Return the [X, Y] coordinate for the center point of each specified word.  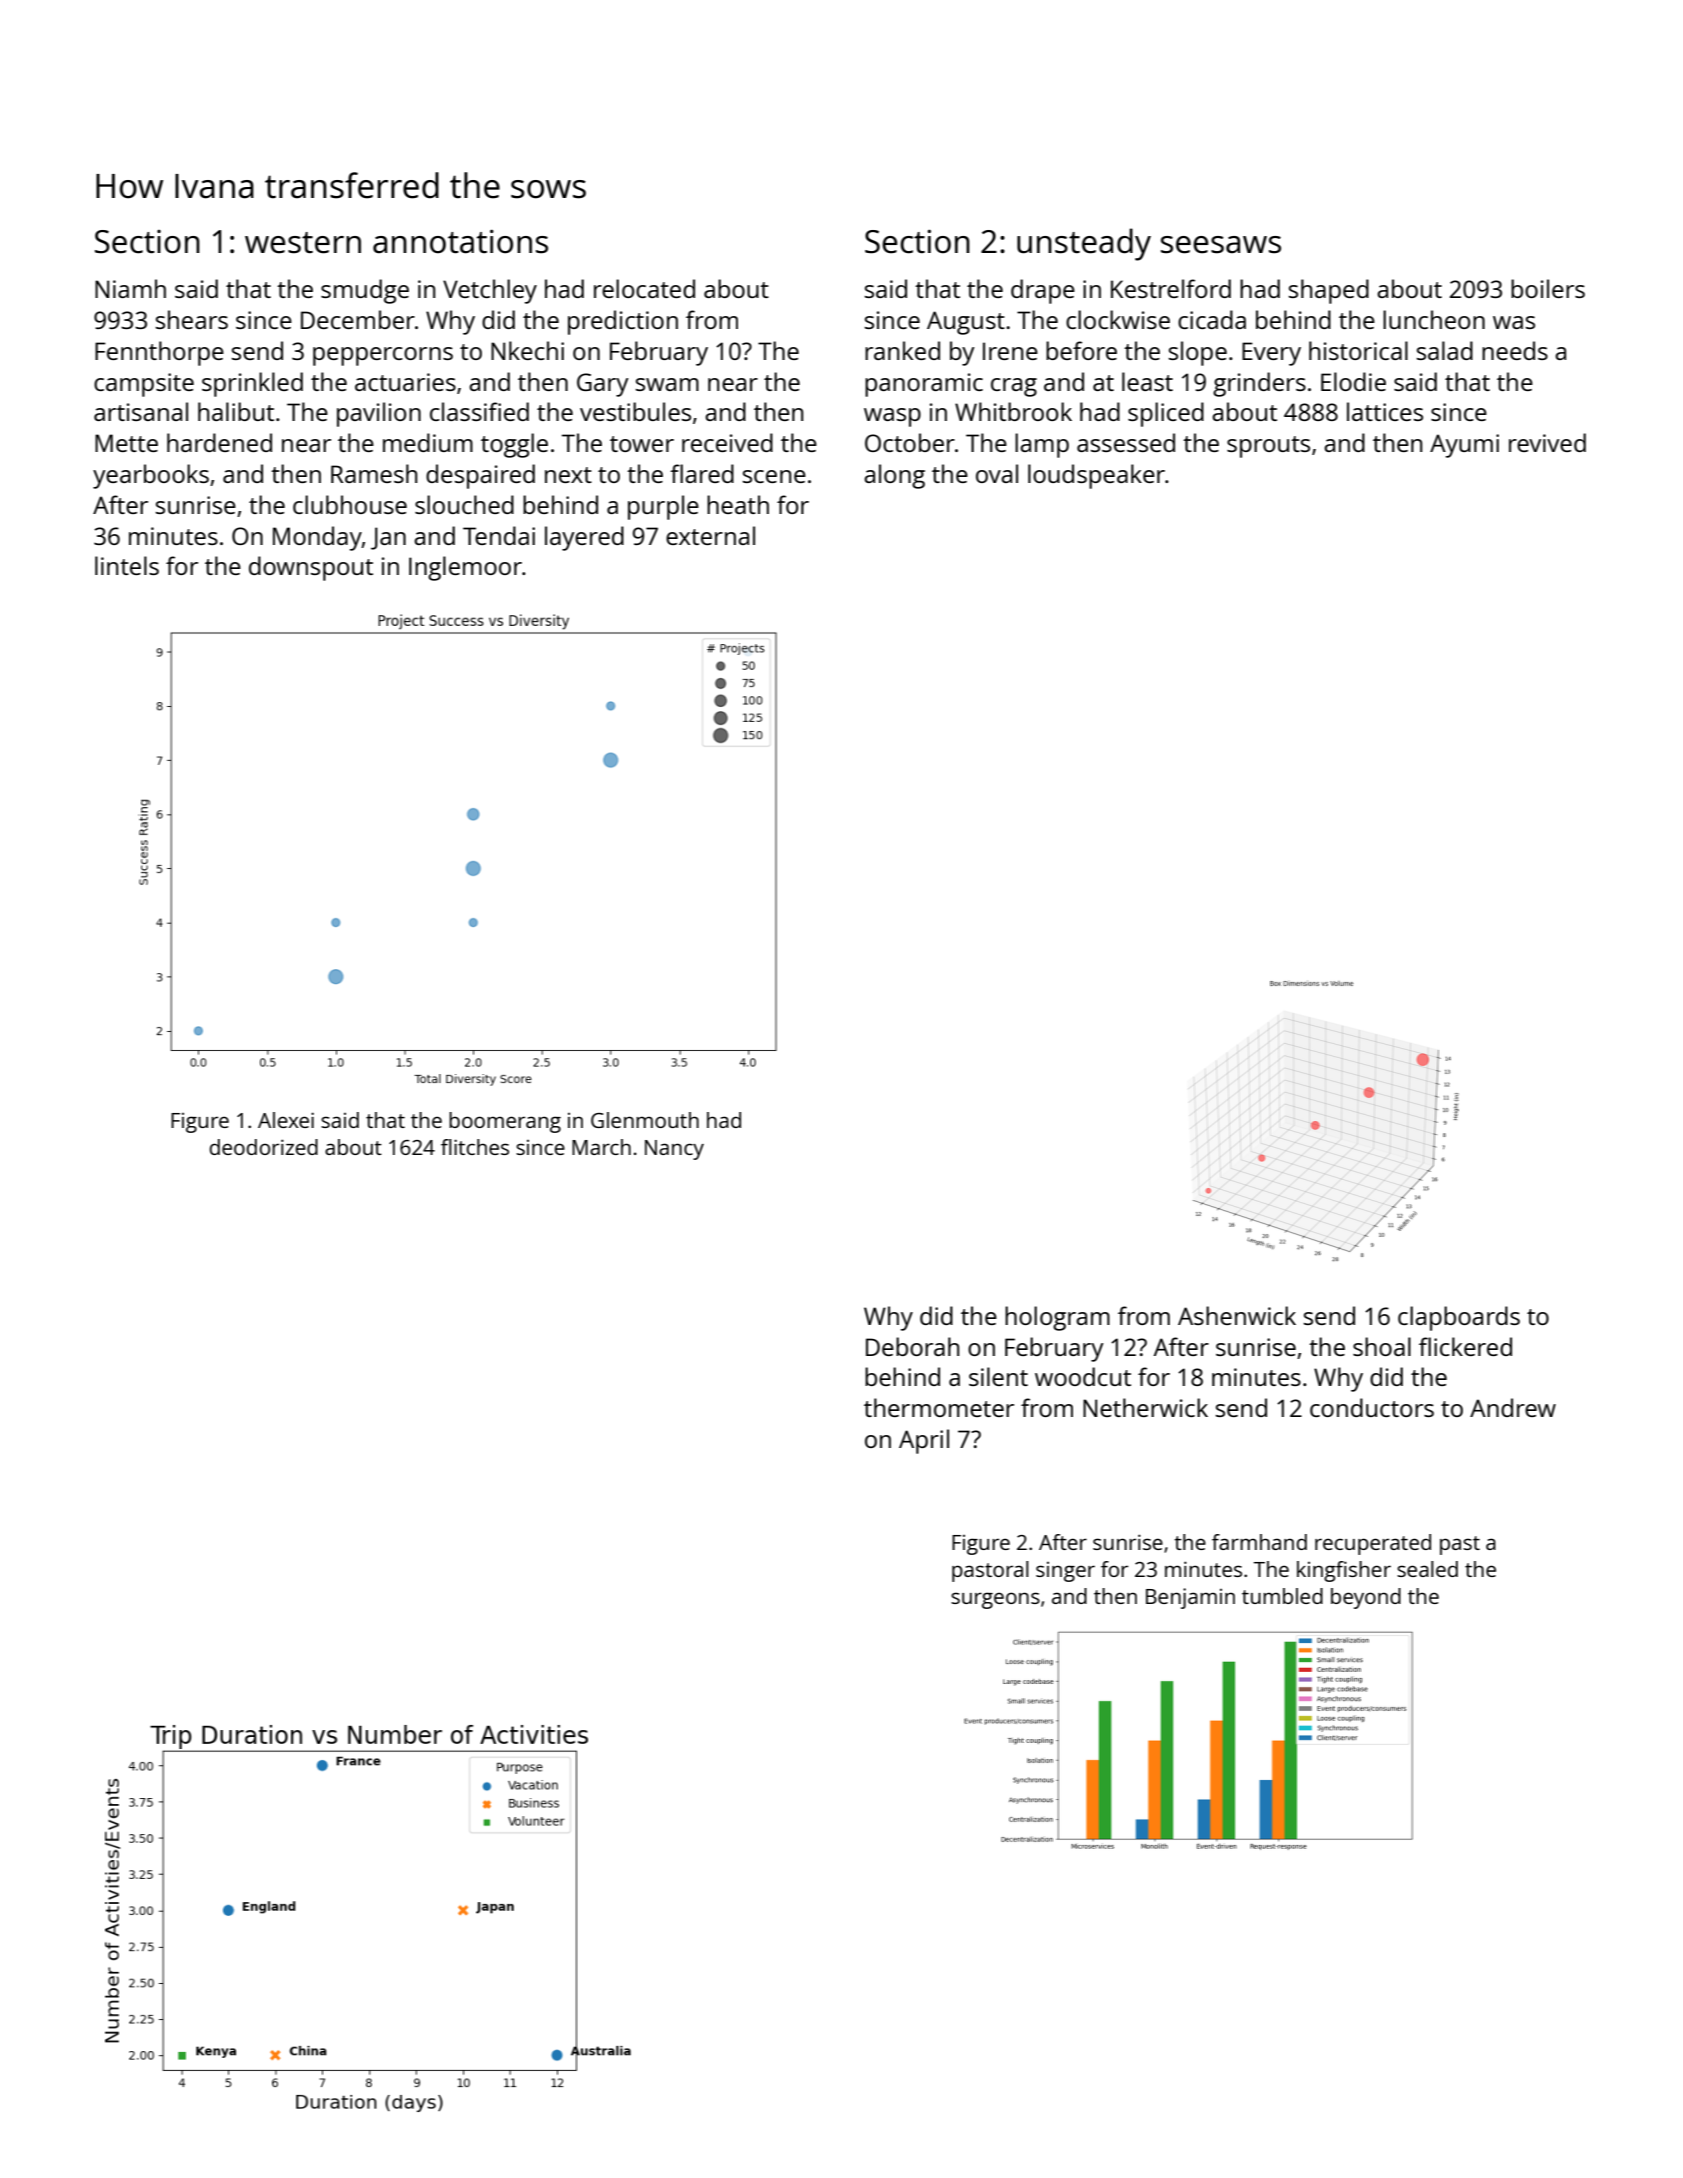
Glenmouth [645, 1120]
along [894, 476]
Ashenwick [1237, 1315]
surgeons [995, 1600]
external [710, 535]
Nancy [674, 1150]
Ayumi [1464, 446]
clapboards [1459, 1318]
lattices [1385, 411]
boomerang [505, 1122]
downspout [311, 568]
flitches [475, 1147]
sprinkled [252, 384]
